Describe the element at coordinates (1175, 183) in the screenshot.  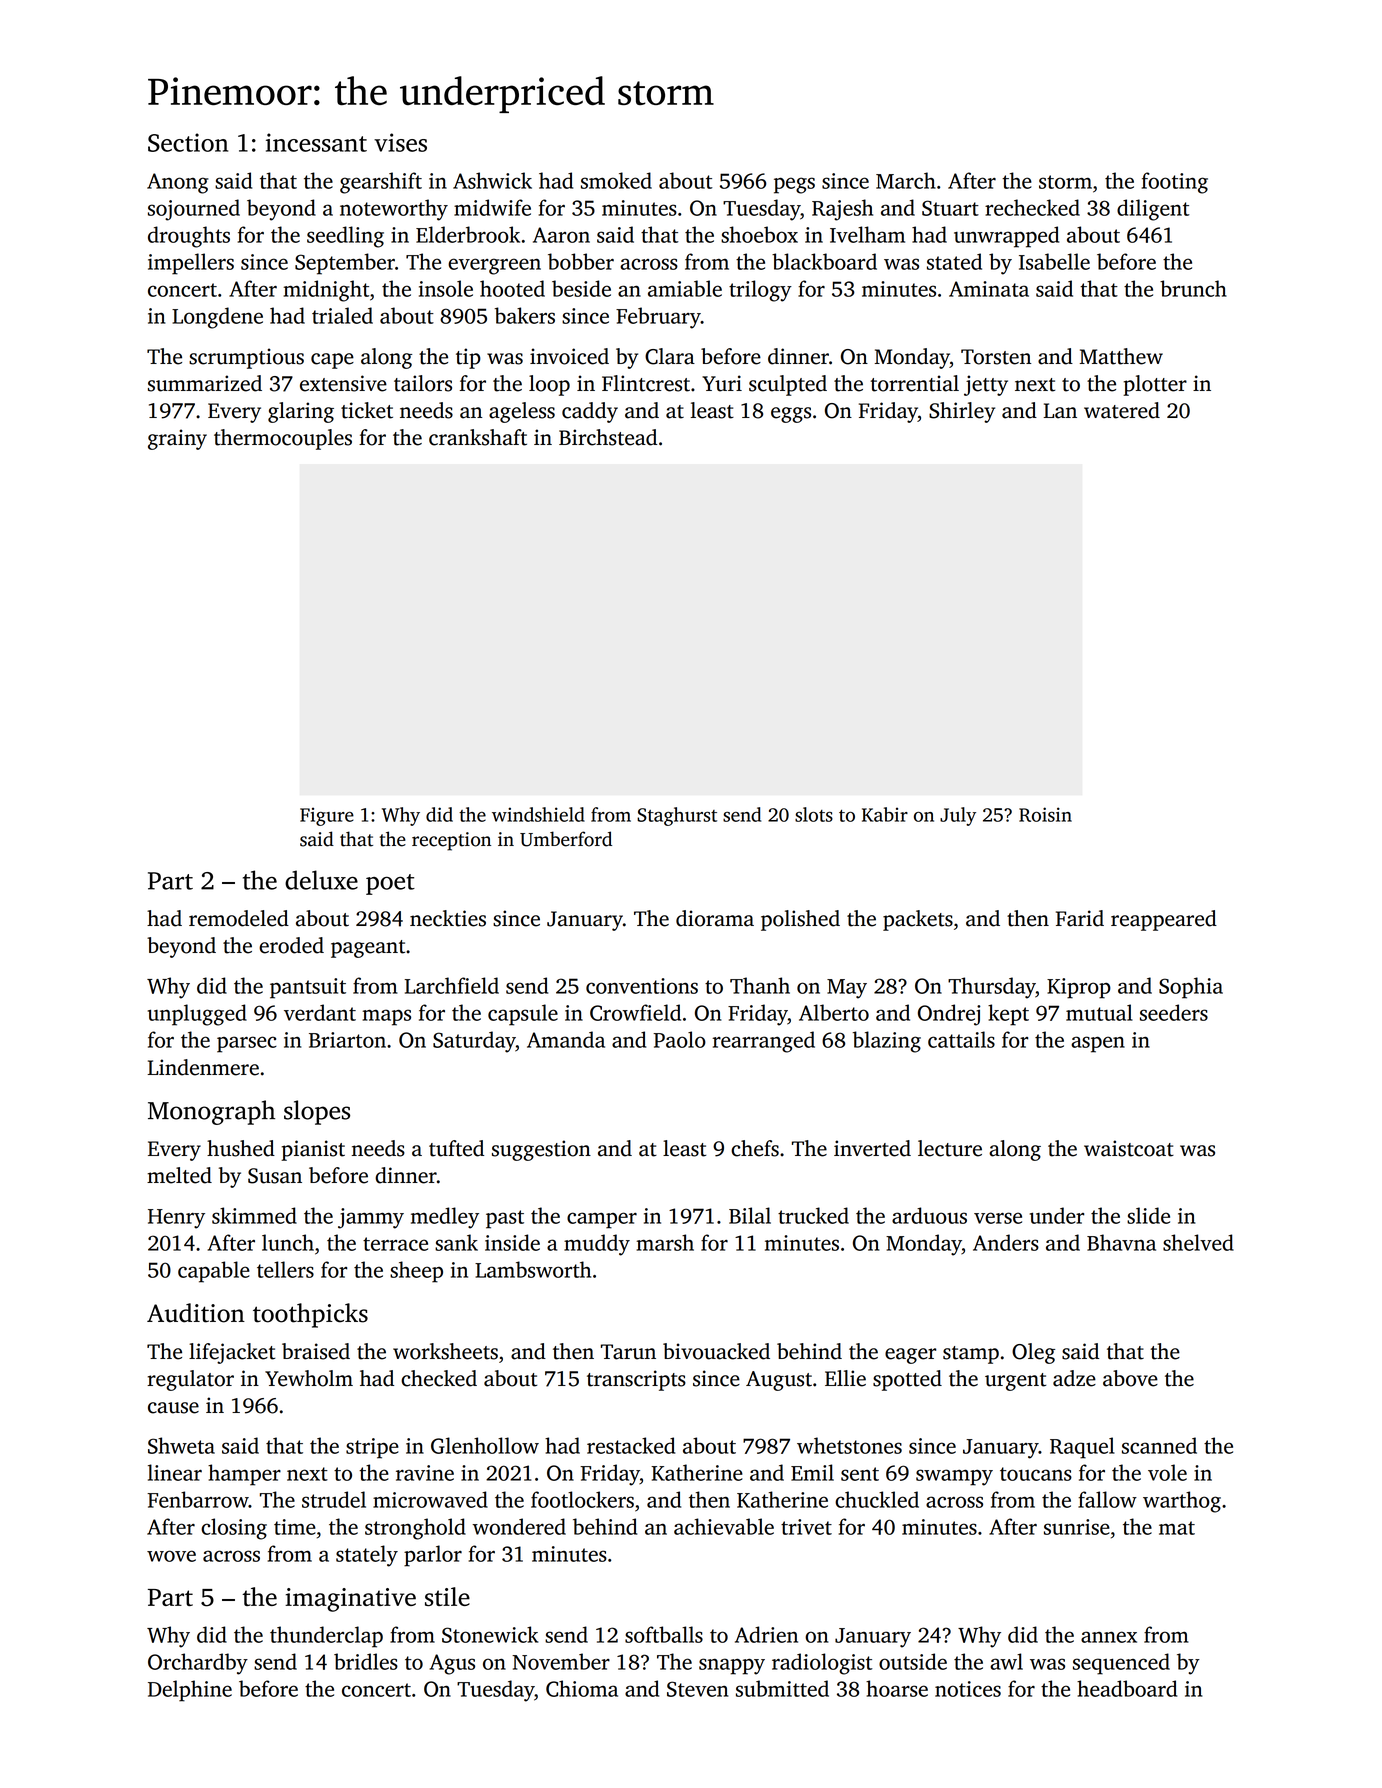
I see `footing` at that location.
